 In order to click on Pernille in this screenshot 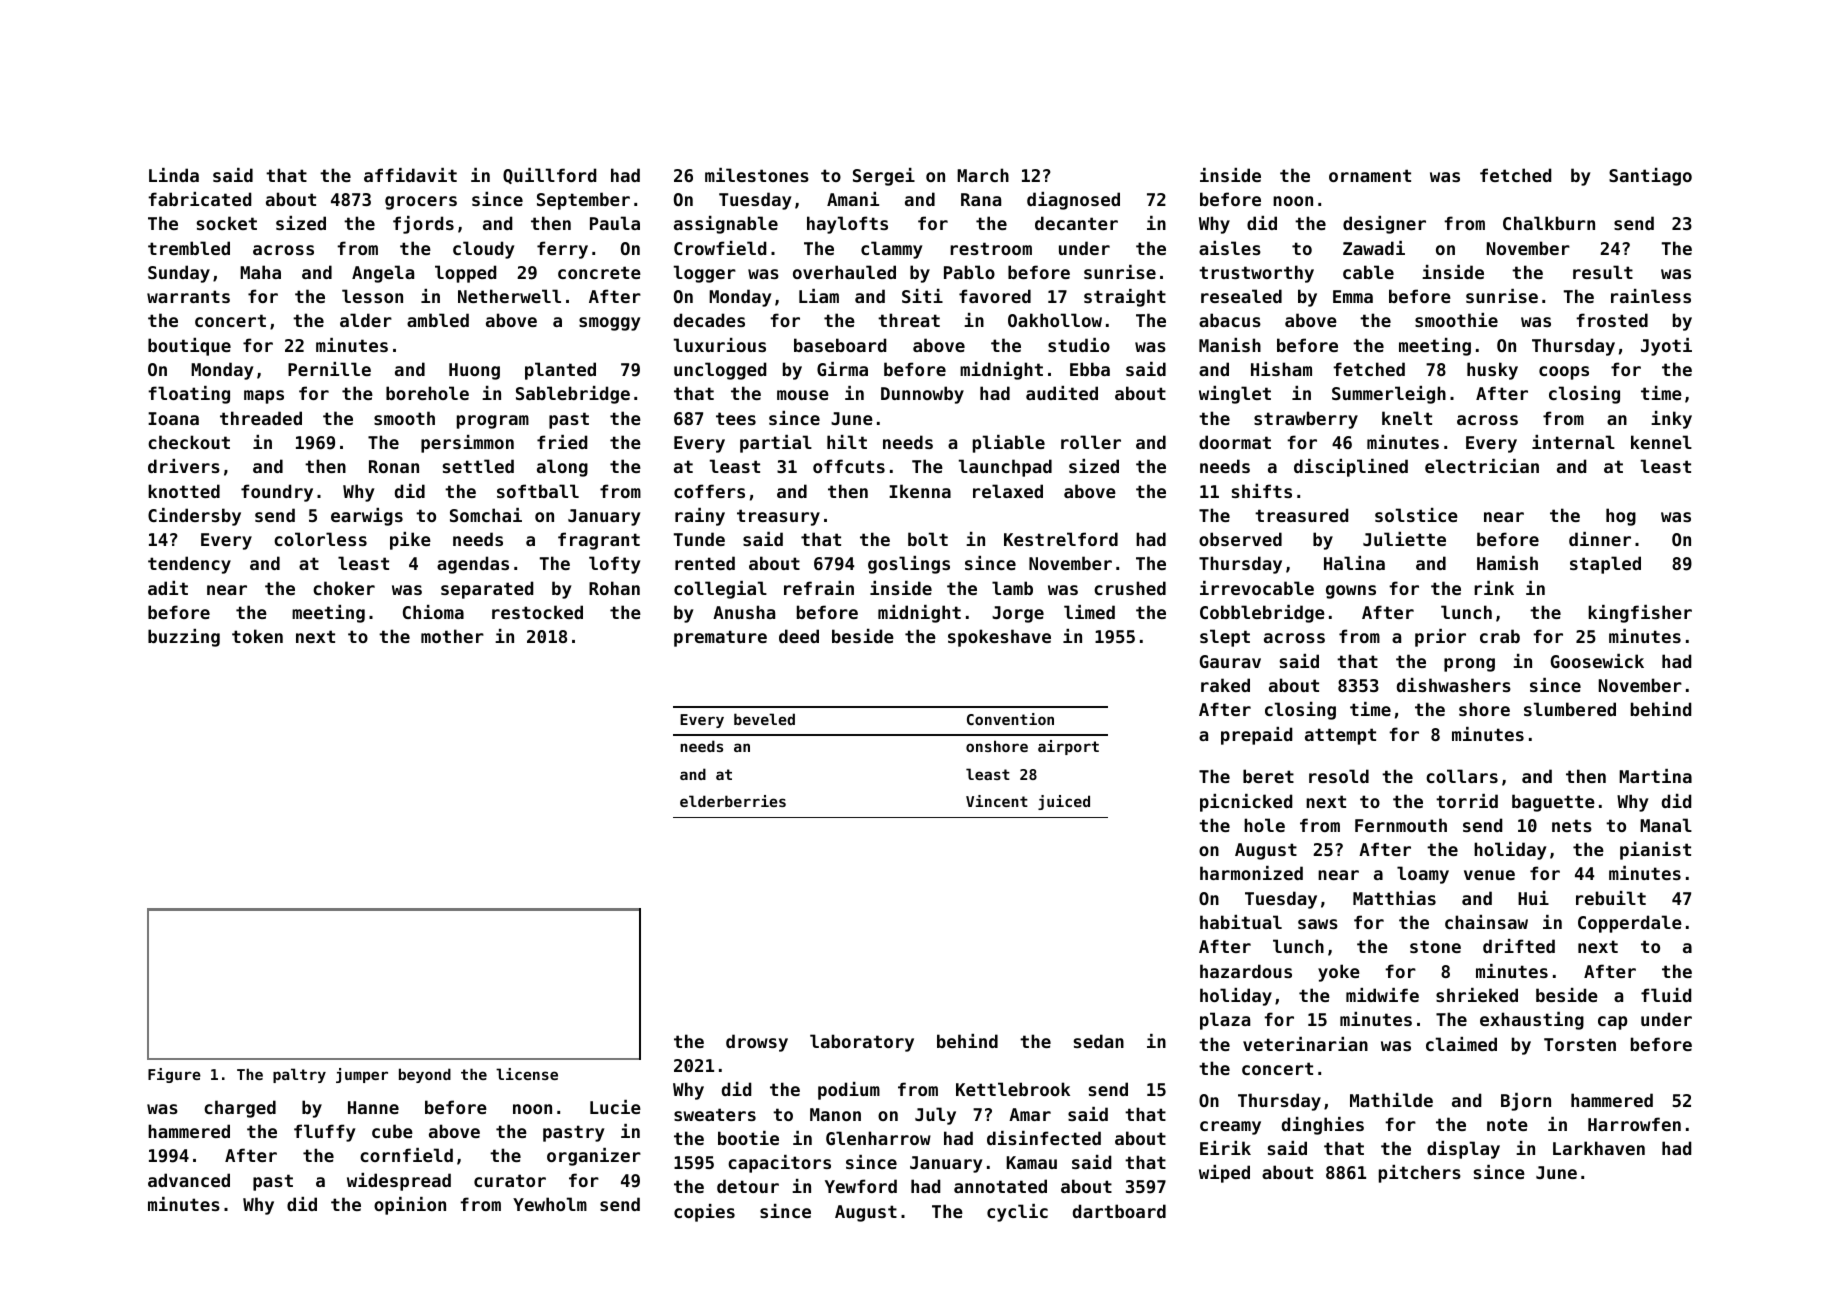, I will do `click(329, 369)`.
